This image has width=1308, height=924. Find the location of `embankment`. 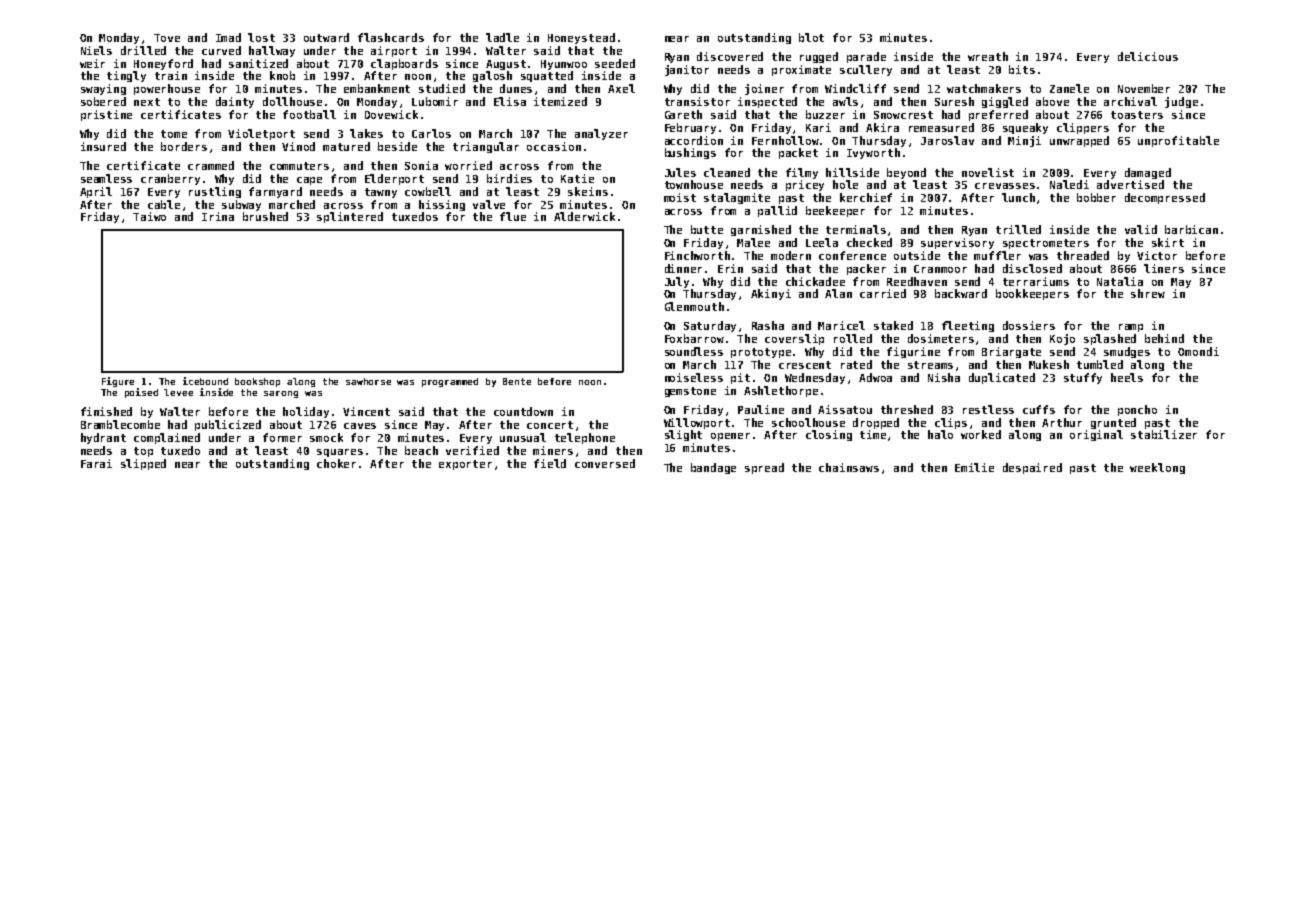

embankment is located at coordinates (377, 88).
